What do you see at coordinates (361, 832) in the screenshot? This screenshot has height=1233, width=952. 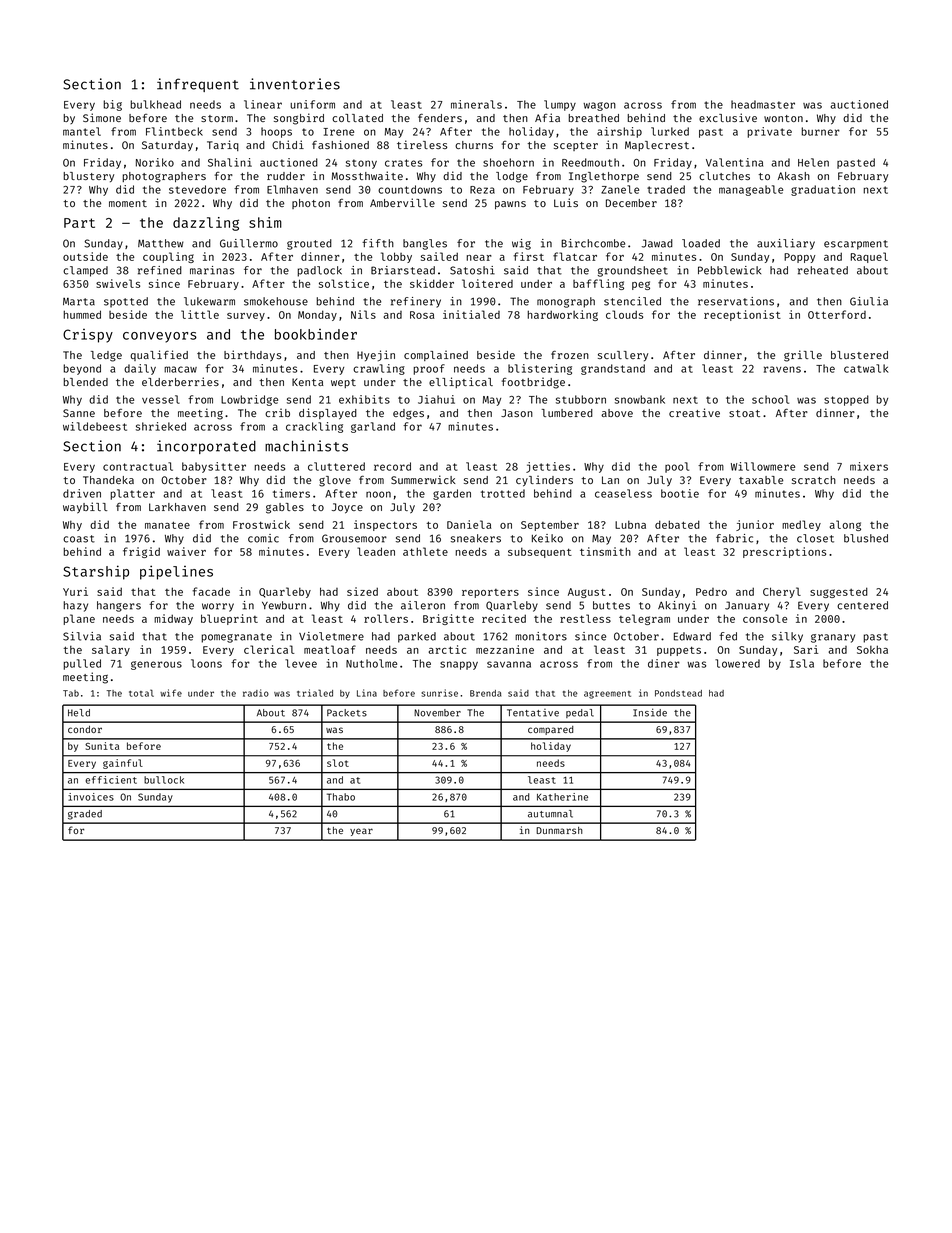 I see `year` at bounding box center [361, 832].
